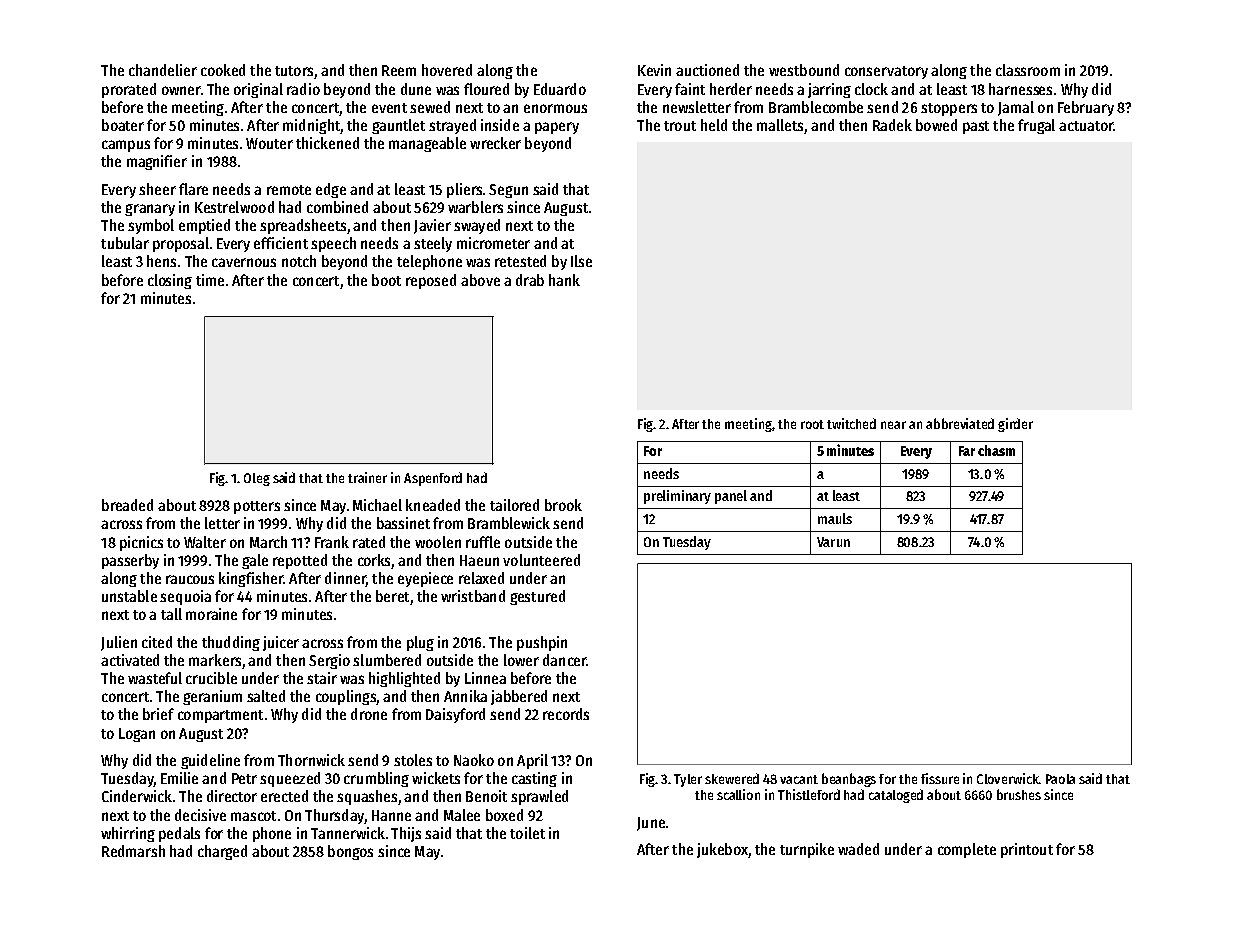  I want to click on past, so click(976, 127).
